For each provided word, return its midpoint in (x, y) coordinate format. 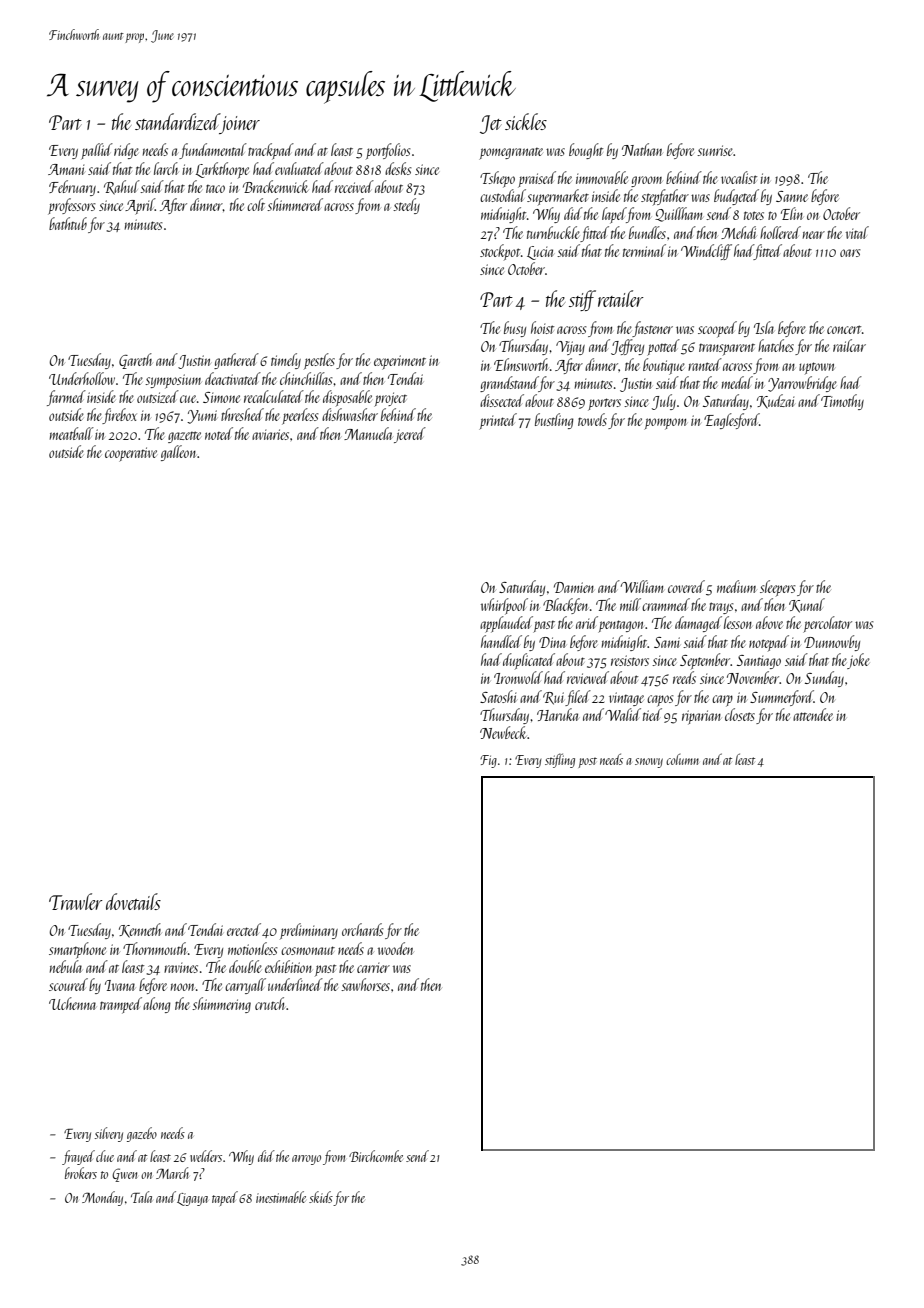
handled (501, 641)
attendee (813, 714)
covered (686, 586)
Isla (764, 327)
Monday (102, 1198)
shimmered (295, 204)
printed (498, 421)
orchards (363, 929)
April (140, 206)
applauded (506, 624)
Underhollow (82, 378)
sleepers (778, 588)
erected (244, 929)
